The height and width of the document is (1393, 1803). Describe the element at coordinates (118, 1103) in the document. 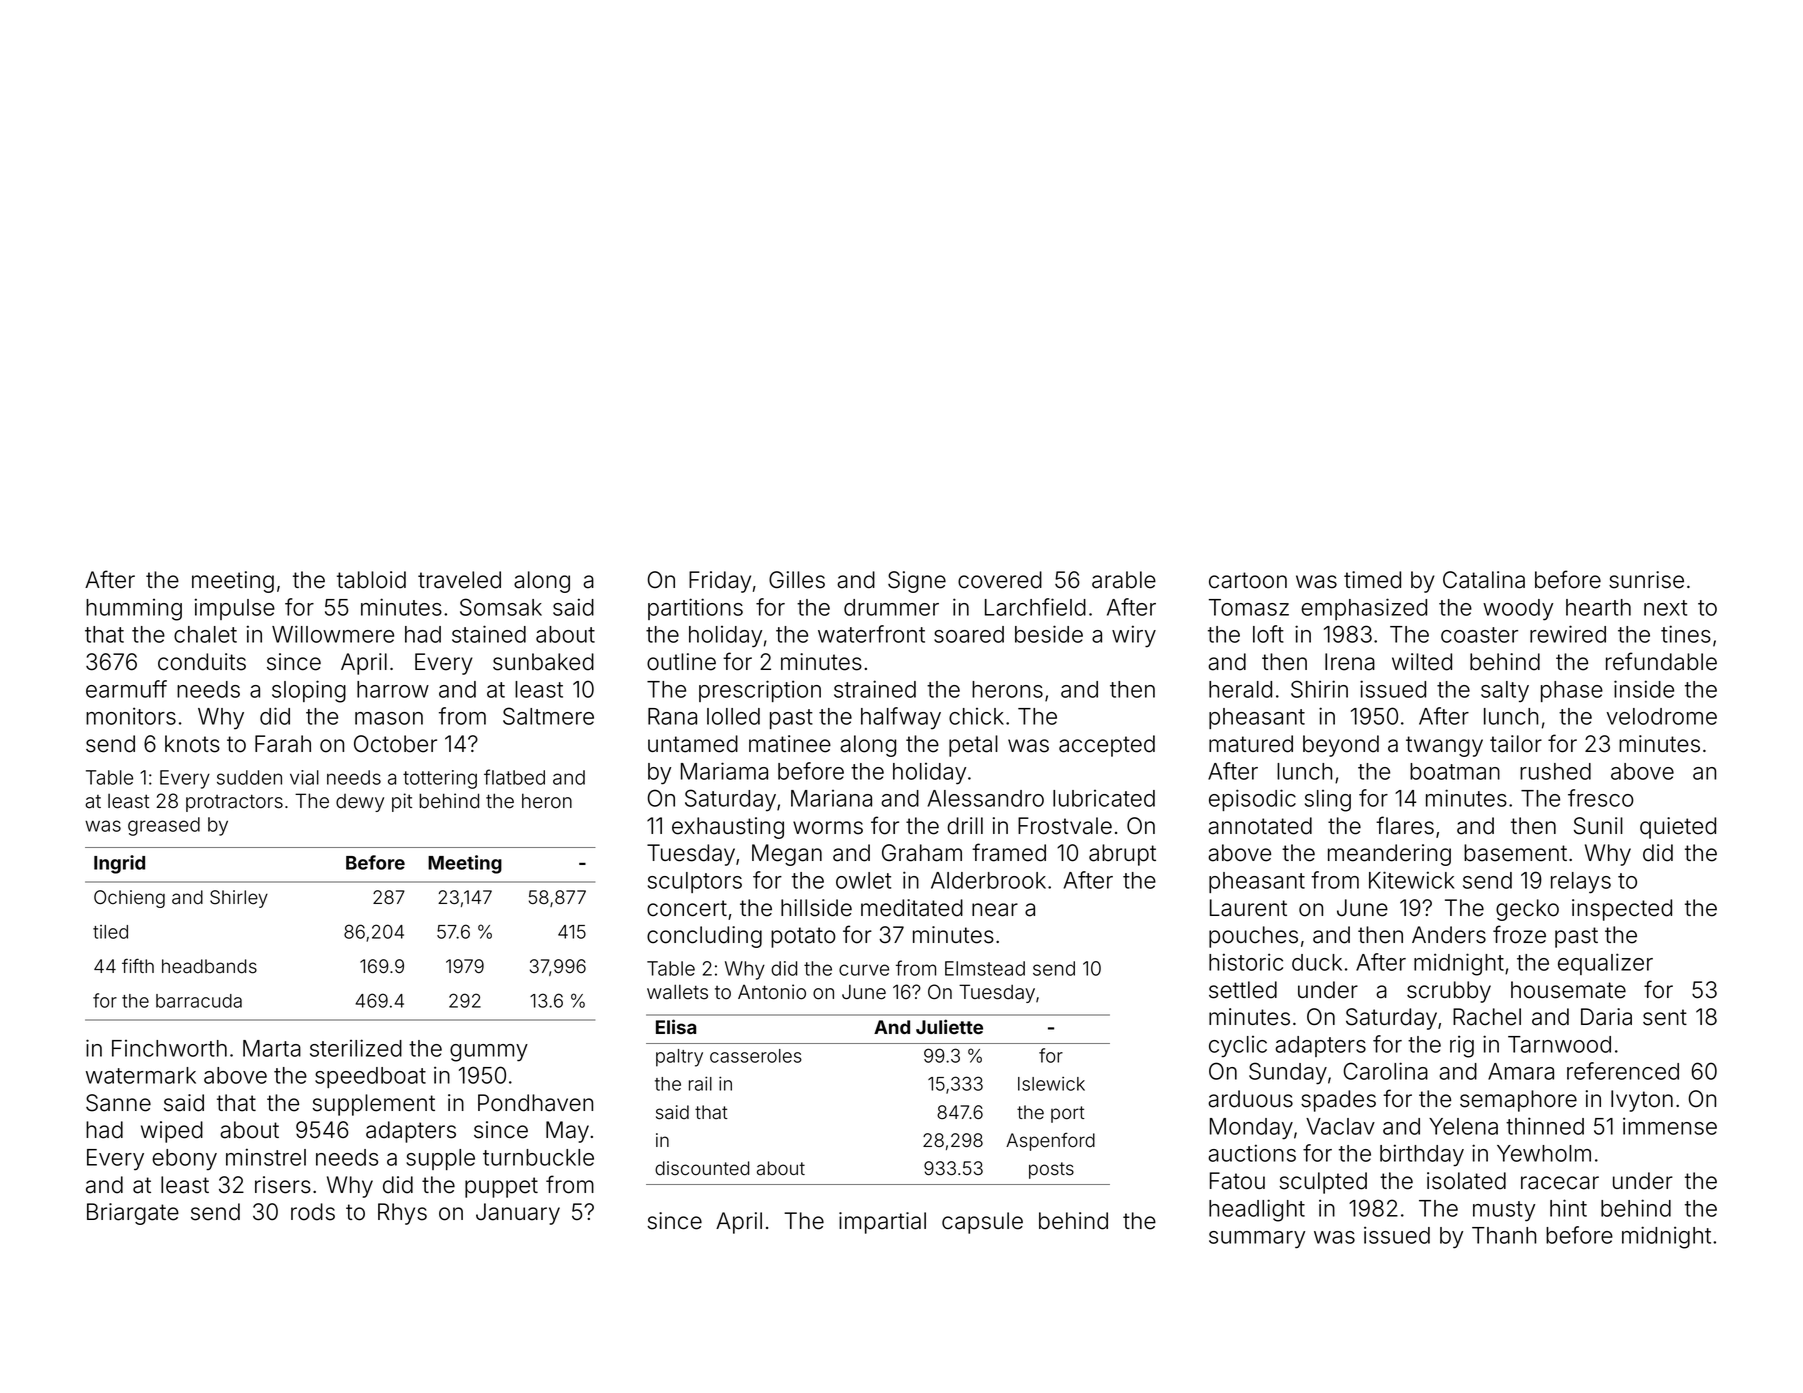

I see `Sanne` at that location.
